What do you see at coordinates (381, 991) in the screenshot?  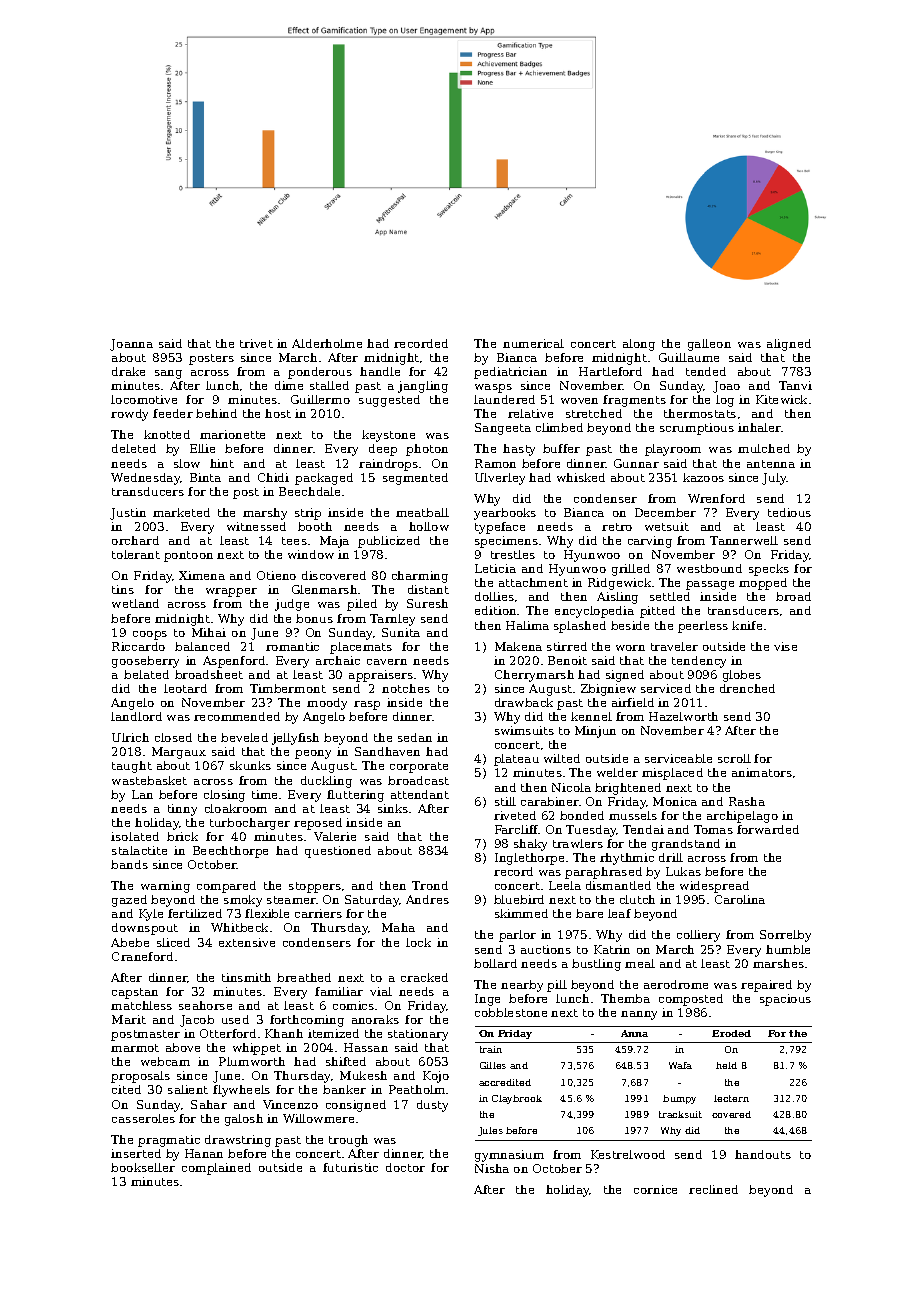 I see `vial` at bounding box center [381, 991].
